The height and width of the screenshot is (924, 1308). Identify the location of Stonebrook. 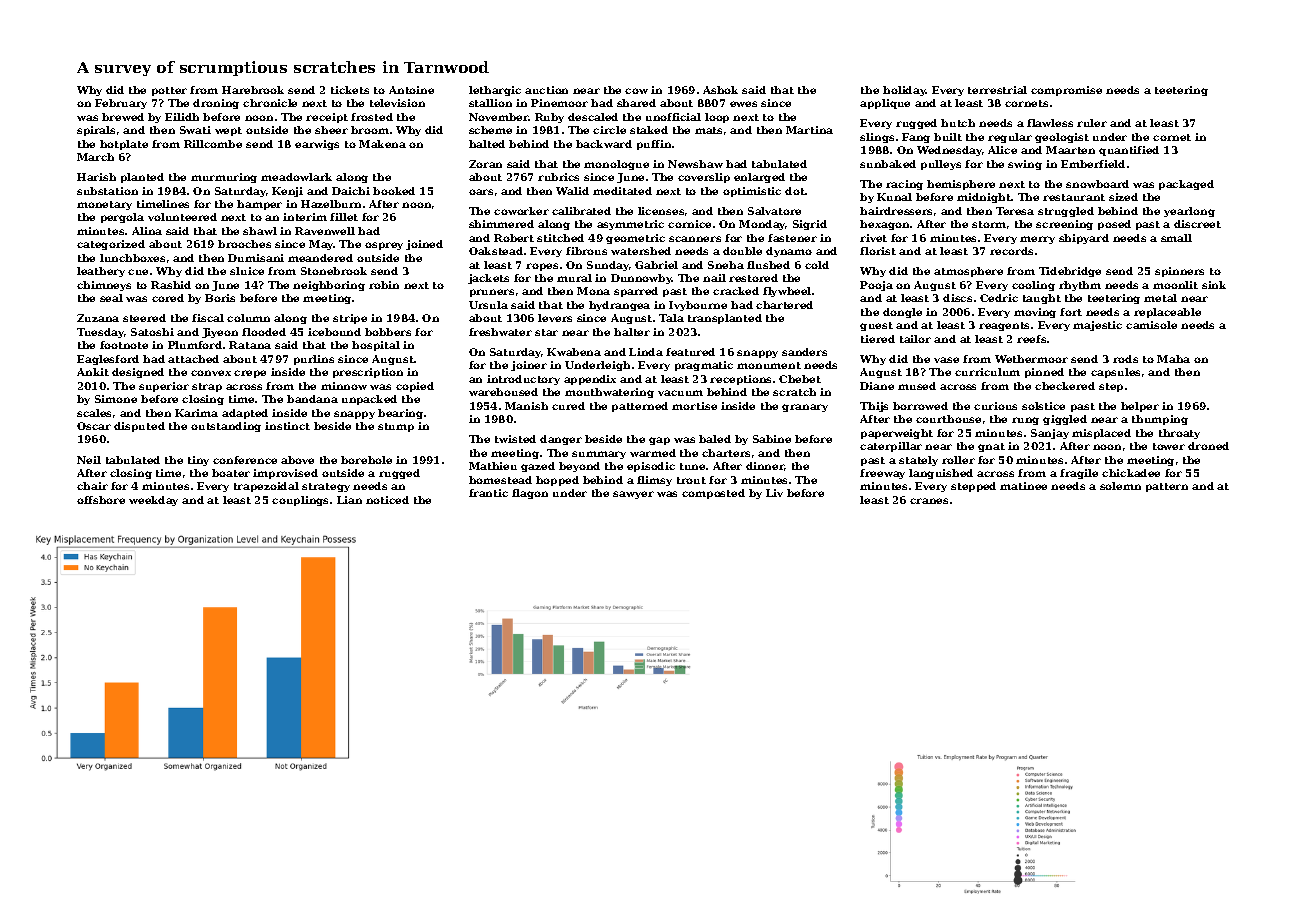
(334, 271).
